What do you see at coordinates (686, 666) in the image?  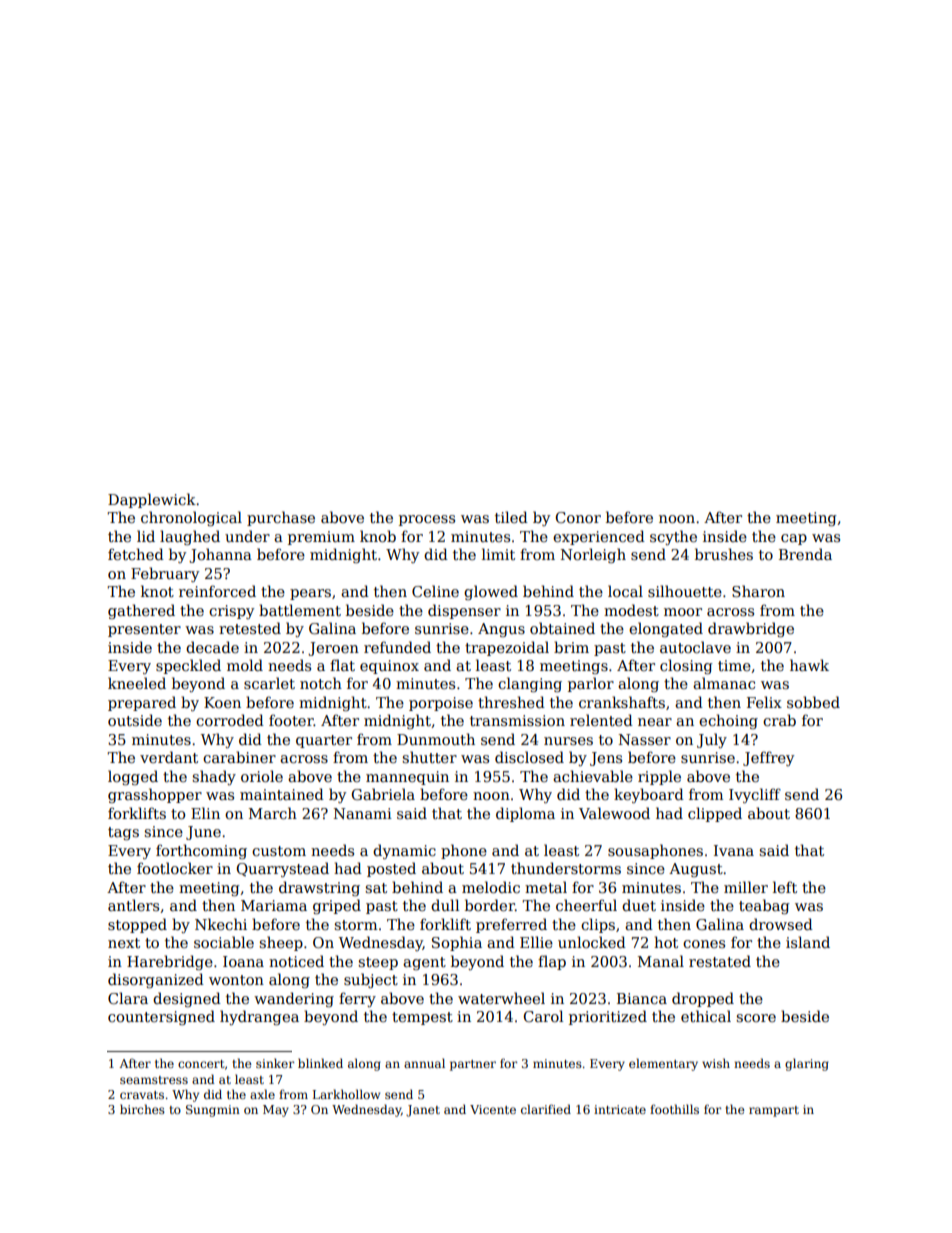 I see `closing` at bounding box center [686, 666].
